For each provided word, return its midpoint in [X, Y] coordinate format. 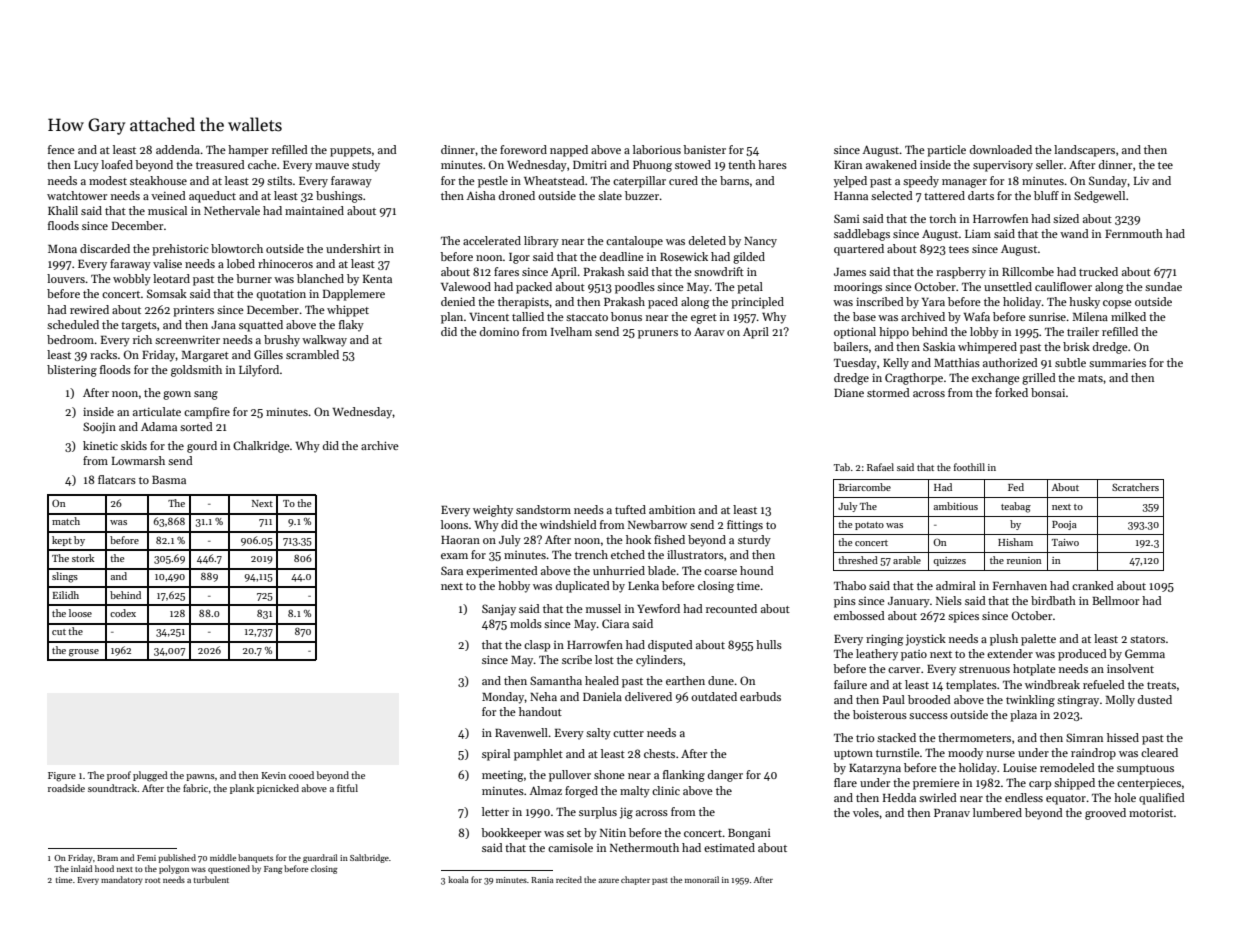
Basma [169, 480]
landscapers [1084, 151]
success [928, 716]
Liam [978, 234]
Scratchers [1135, 487]
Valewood [466, 286]
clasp [537, 646]
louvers [66, 278]
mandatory [122, 880]
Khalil [63, 210]
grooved [1105, 814]
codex [123, 613]
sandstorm [543, 509]
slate [610, 195]
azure [609, 881]
